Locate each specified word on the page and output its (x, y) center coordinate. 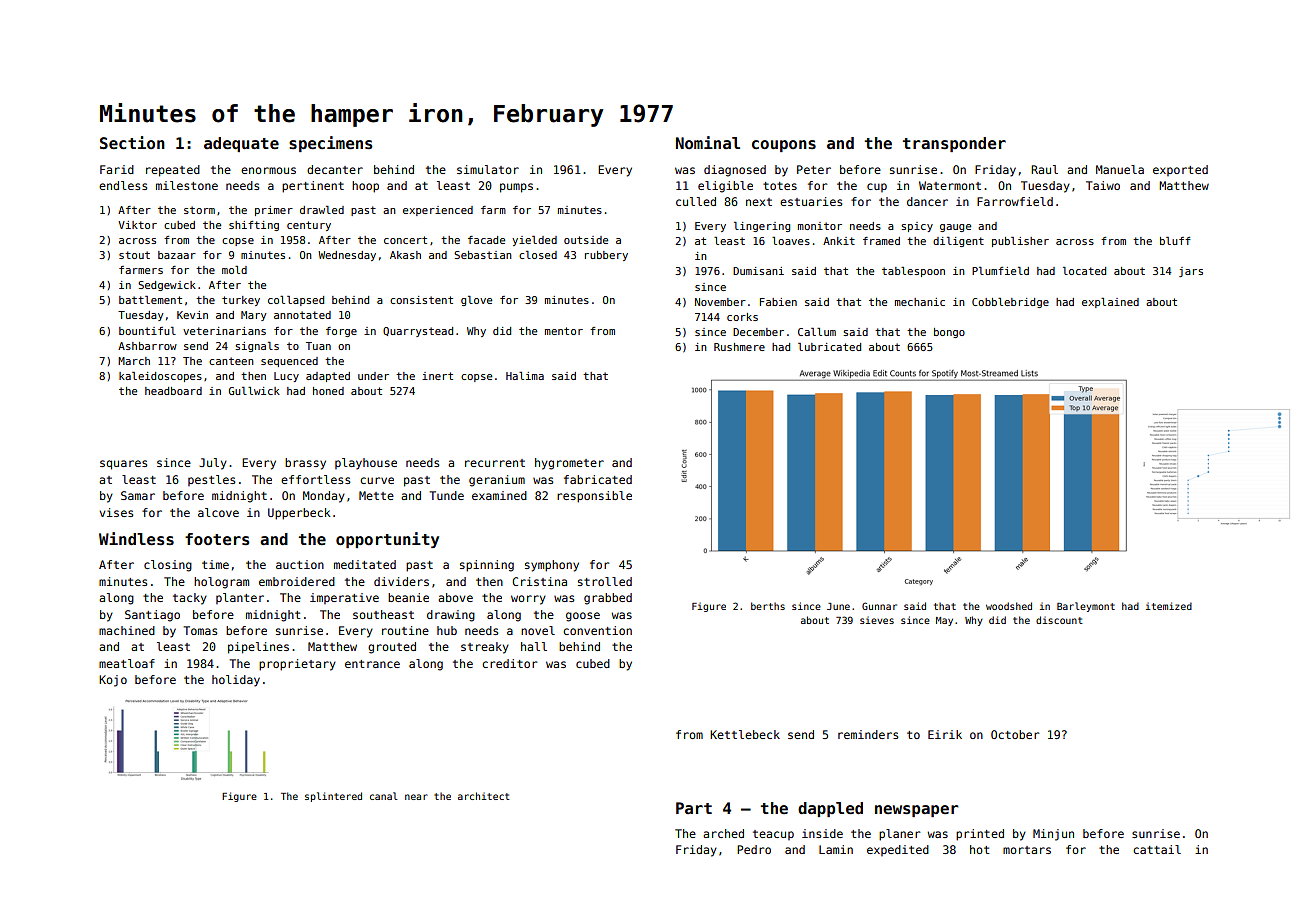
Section (132, 143)
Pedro (754, 849)
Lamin (836, 849)
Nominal (708, 142)
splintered (333, 797)
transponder (954, 144)
